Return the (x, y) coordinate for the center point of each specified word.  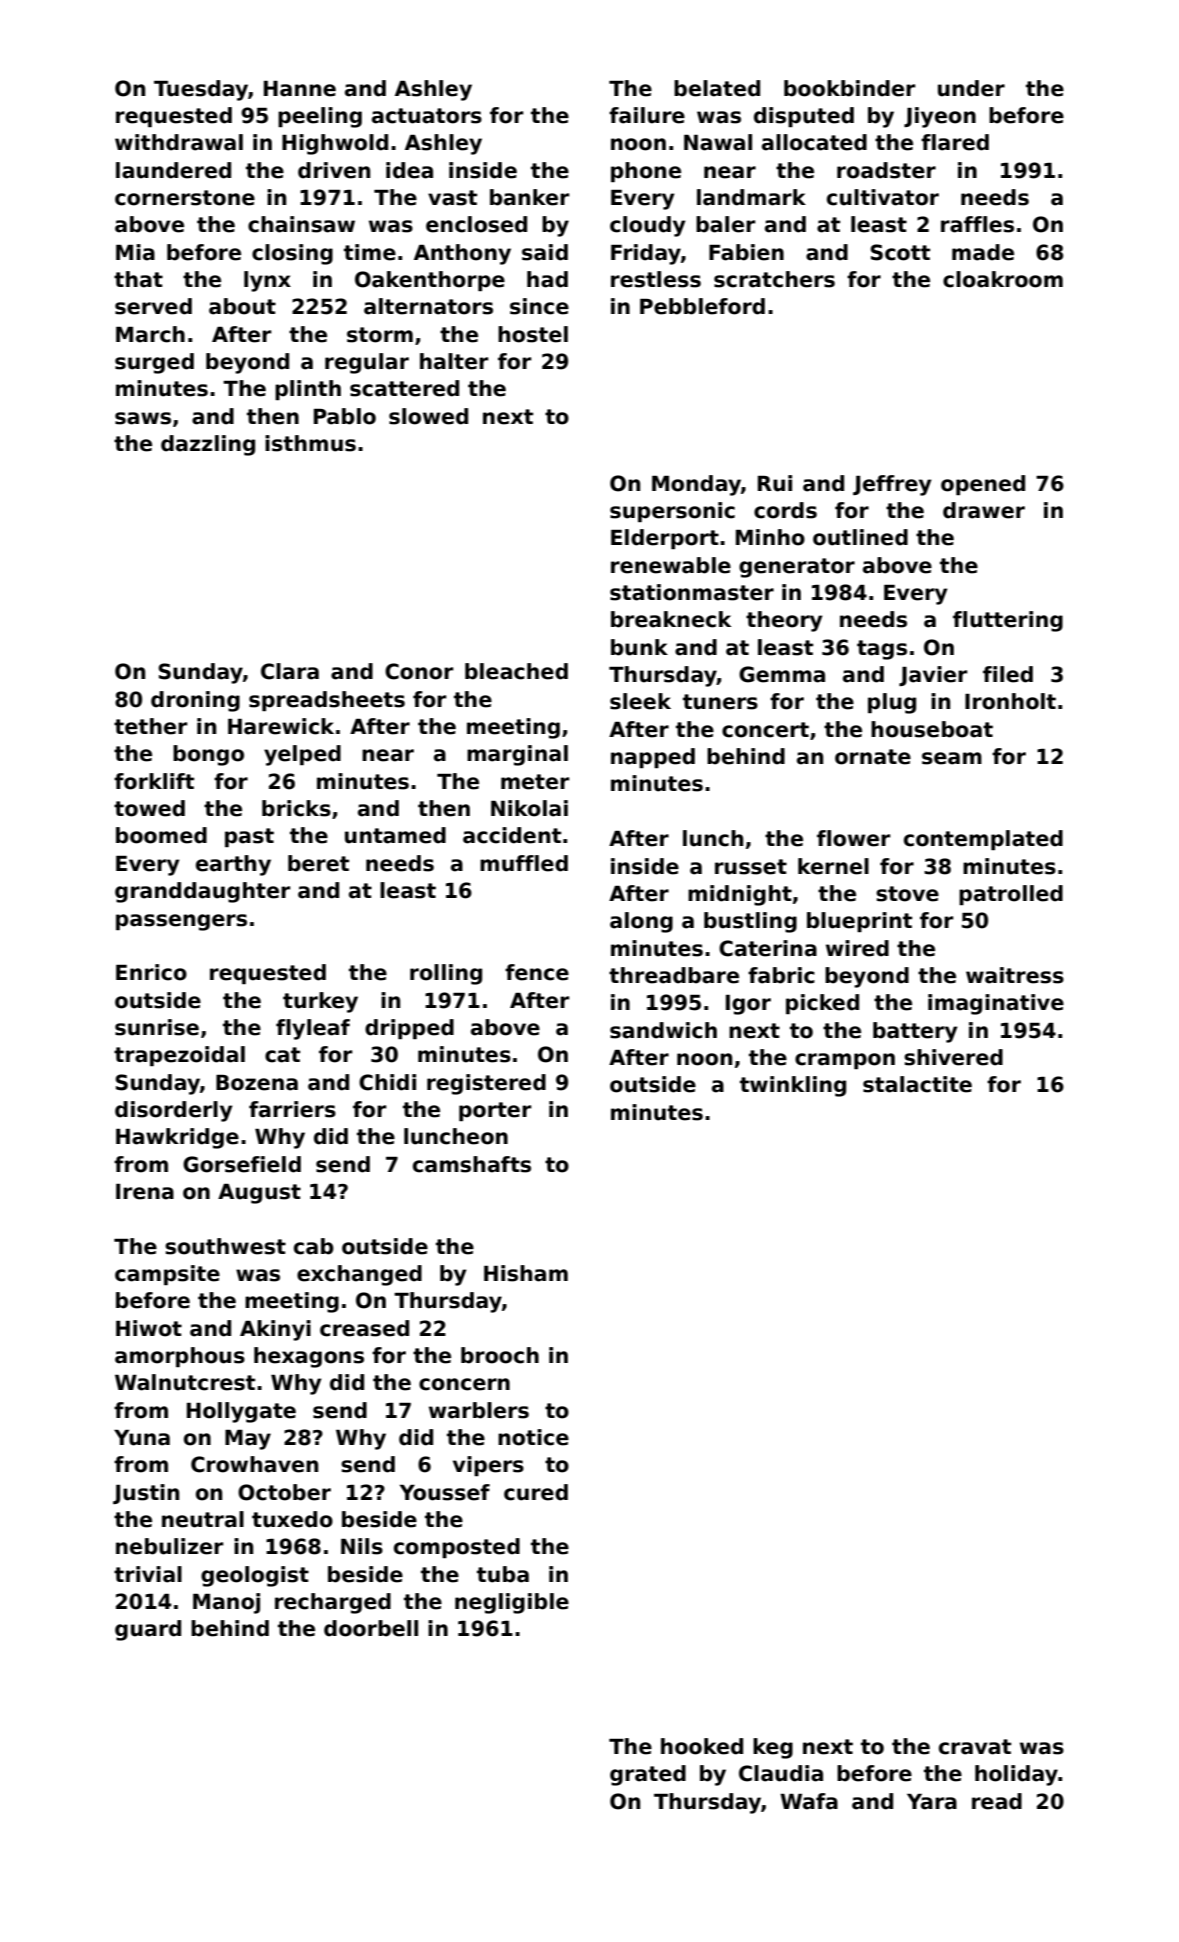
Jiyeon (940, 117)
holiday (1016, 1775)
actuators (427, 116)
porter (495, 1111)
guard (148, 1630)
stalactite (917, 1084)
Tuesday (201, 90)
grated (648, 1775)
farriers (292, 1109)
